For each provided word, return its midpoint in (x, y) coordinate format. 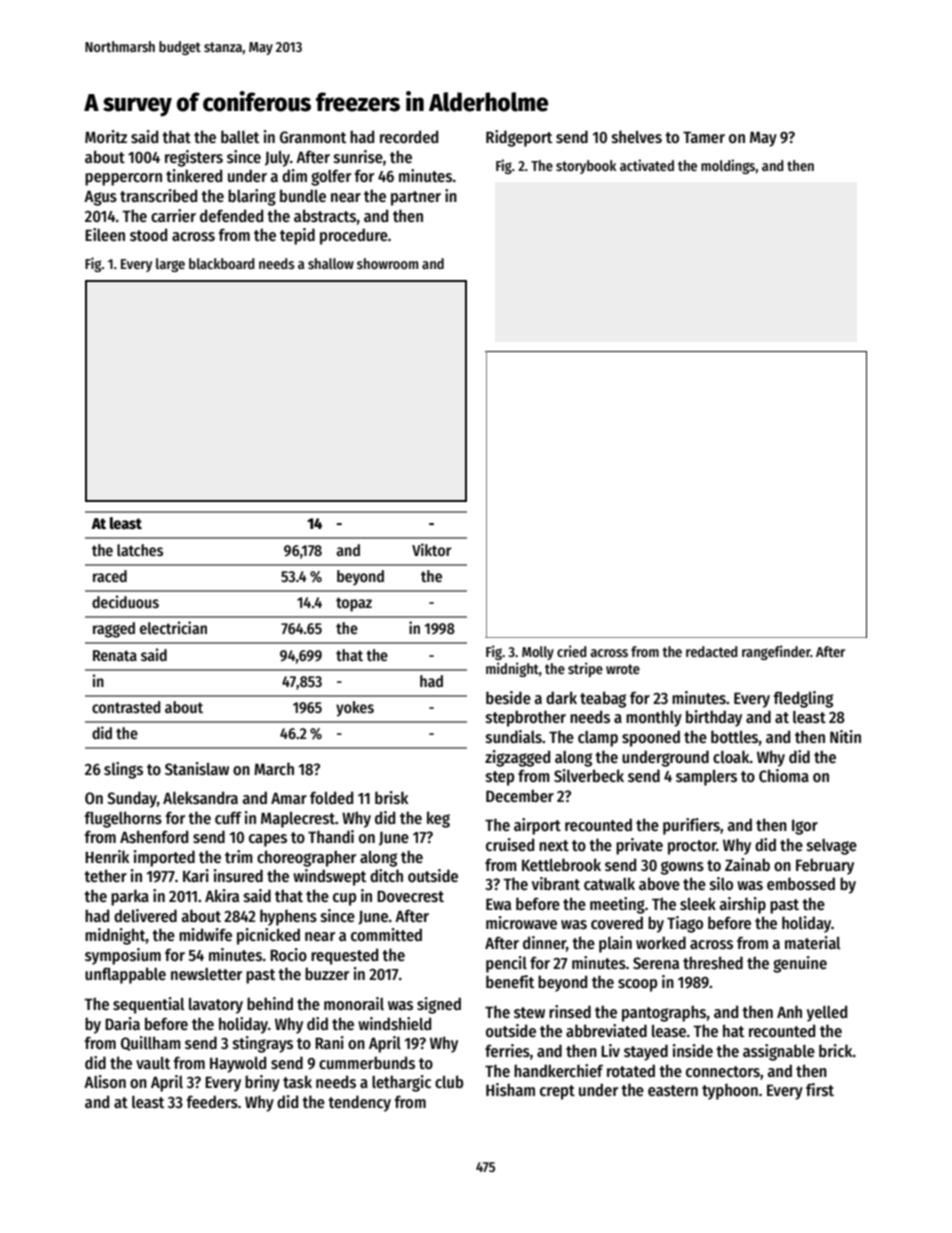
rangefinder (776, 652)
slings (123, 770)
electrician (173, 628)
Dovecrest (410, 896)
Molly (538, 653)
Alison (105, 1082)
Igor (805, 827)
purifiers (691, 826)
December (520, 795)
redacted (712, 651)
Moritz (106, 136)
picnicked (268, 936)
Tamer (704, 137)
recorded (409, 136)
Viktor (431, 549)
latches (140, 550)
